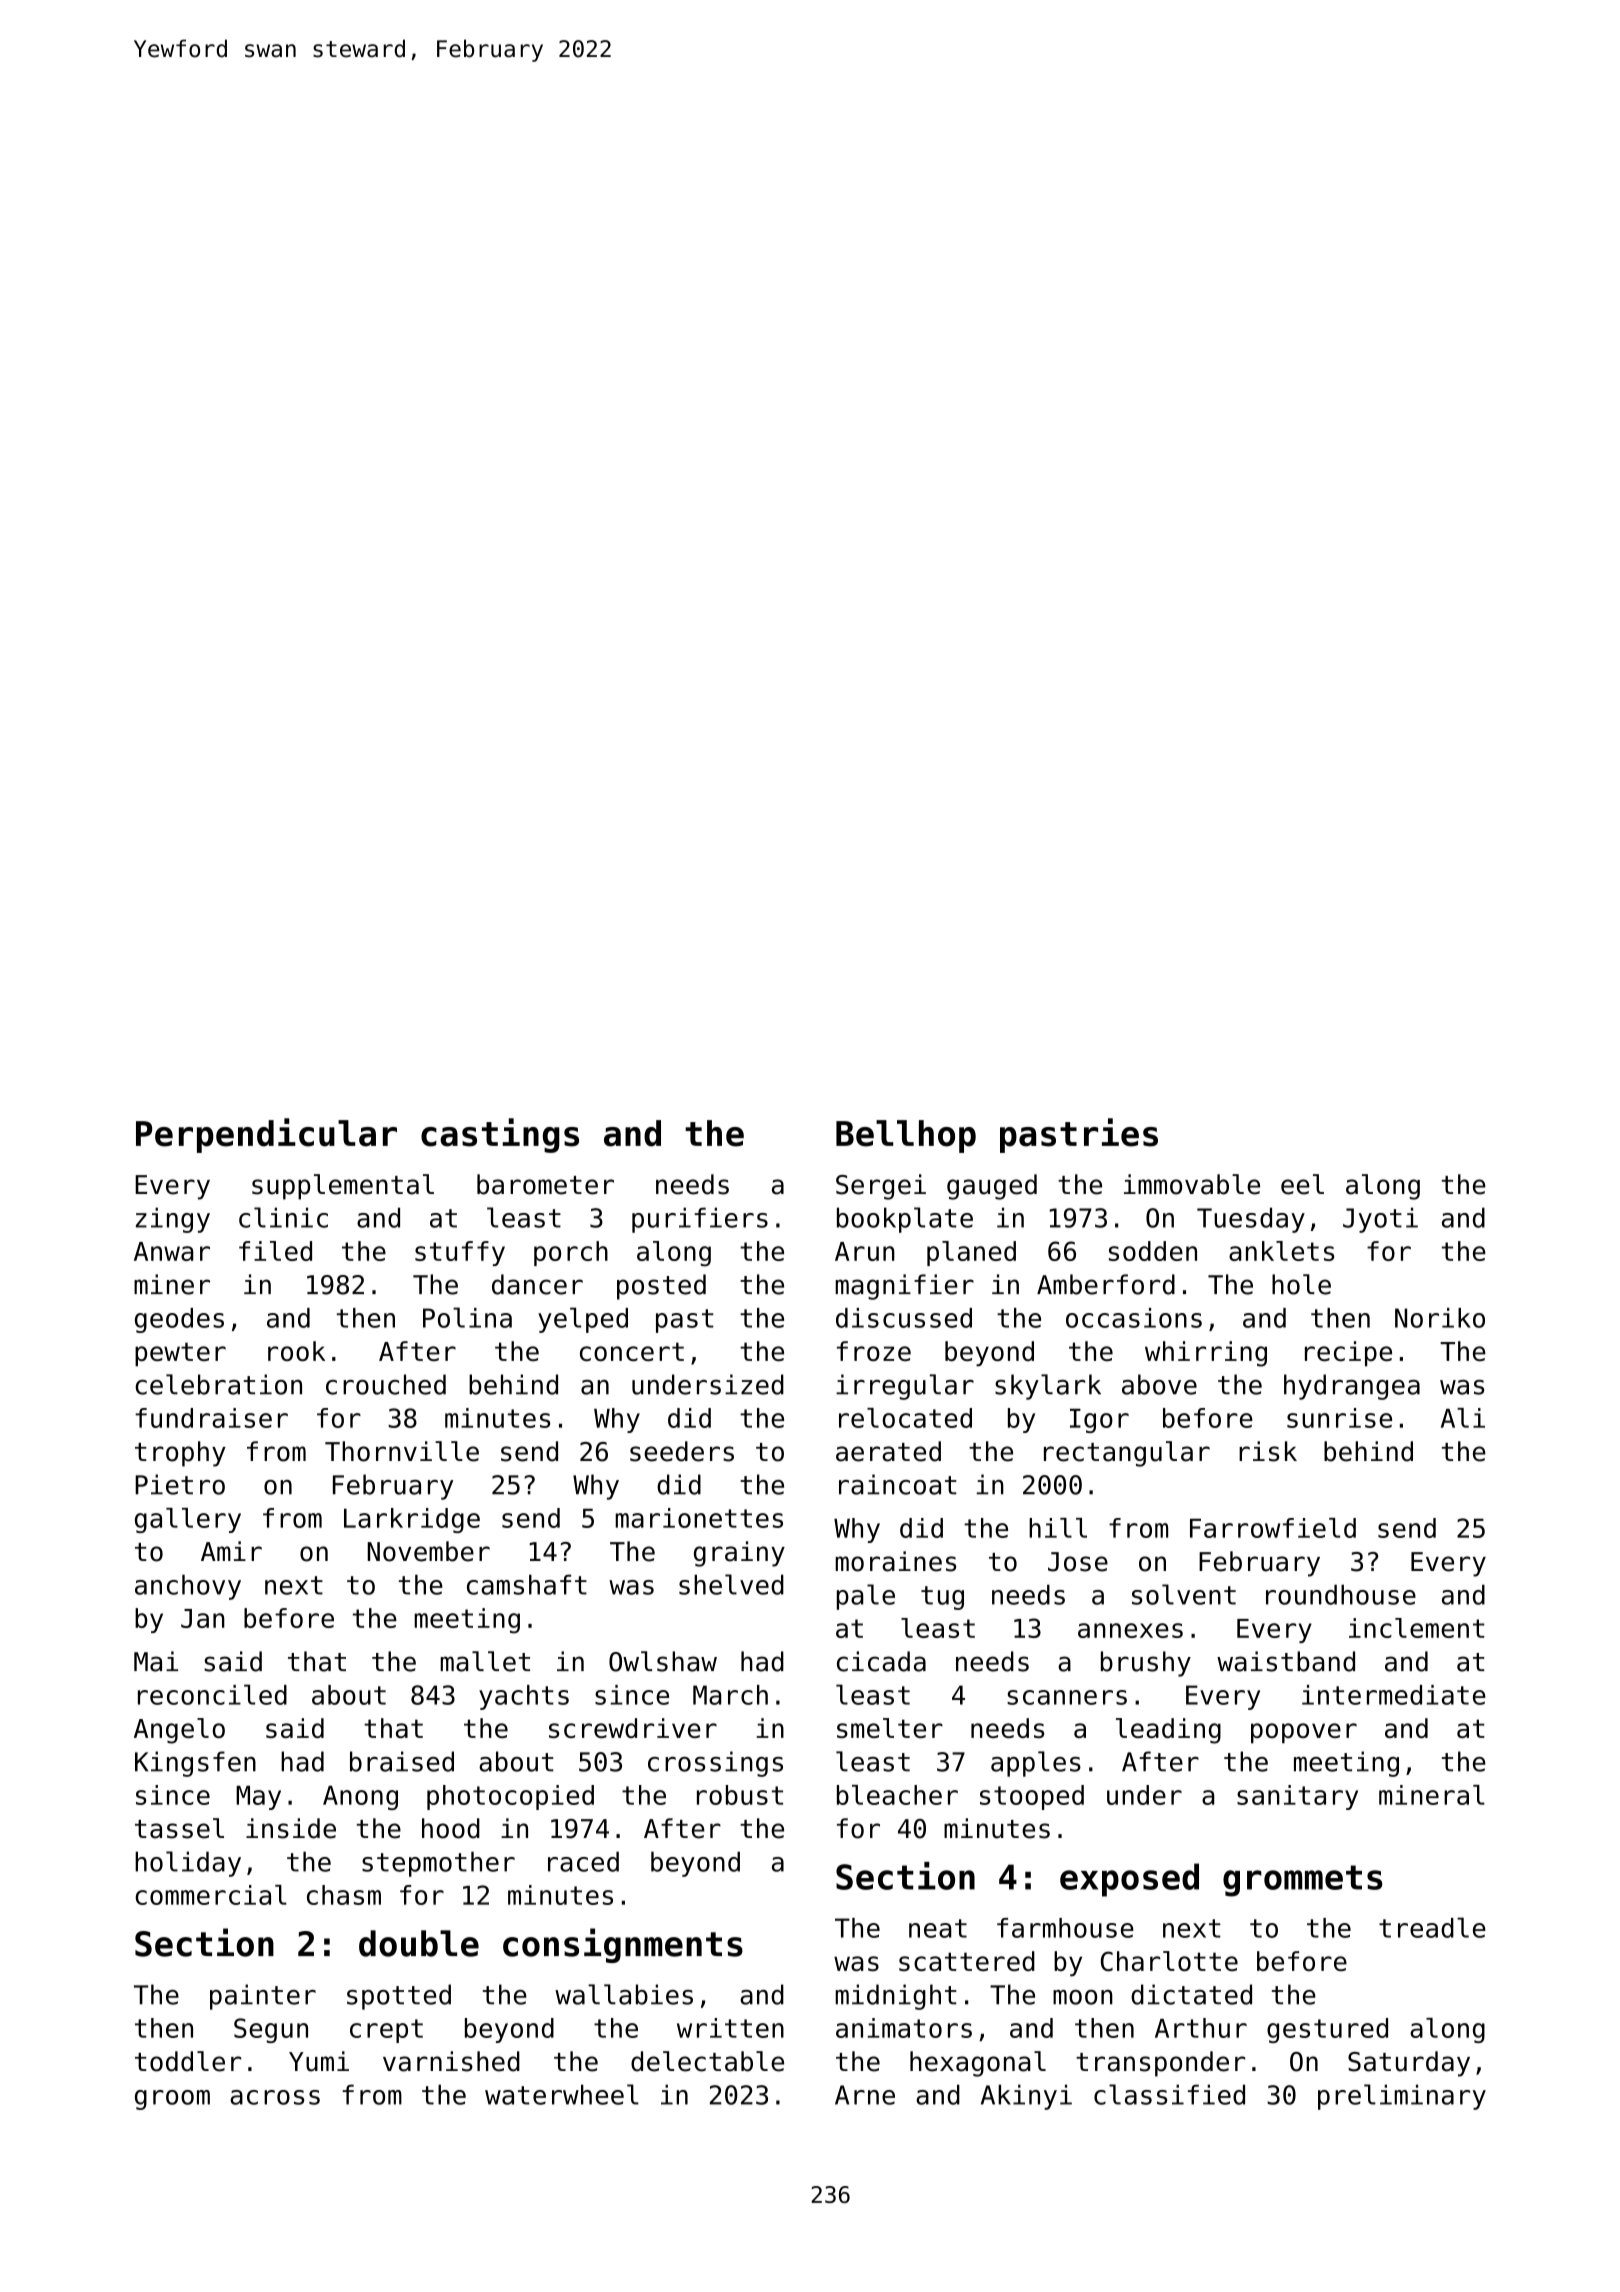  I want to click on groom, so click(172, 2100).
